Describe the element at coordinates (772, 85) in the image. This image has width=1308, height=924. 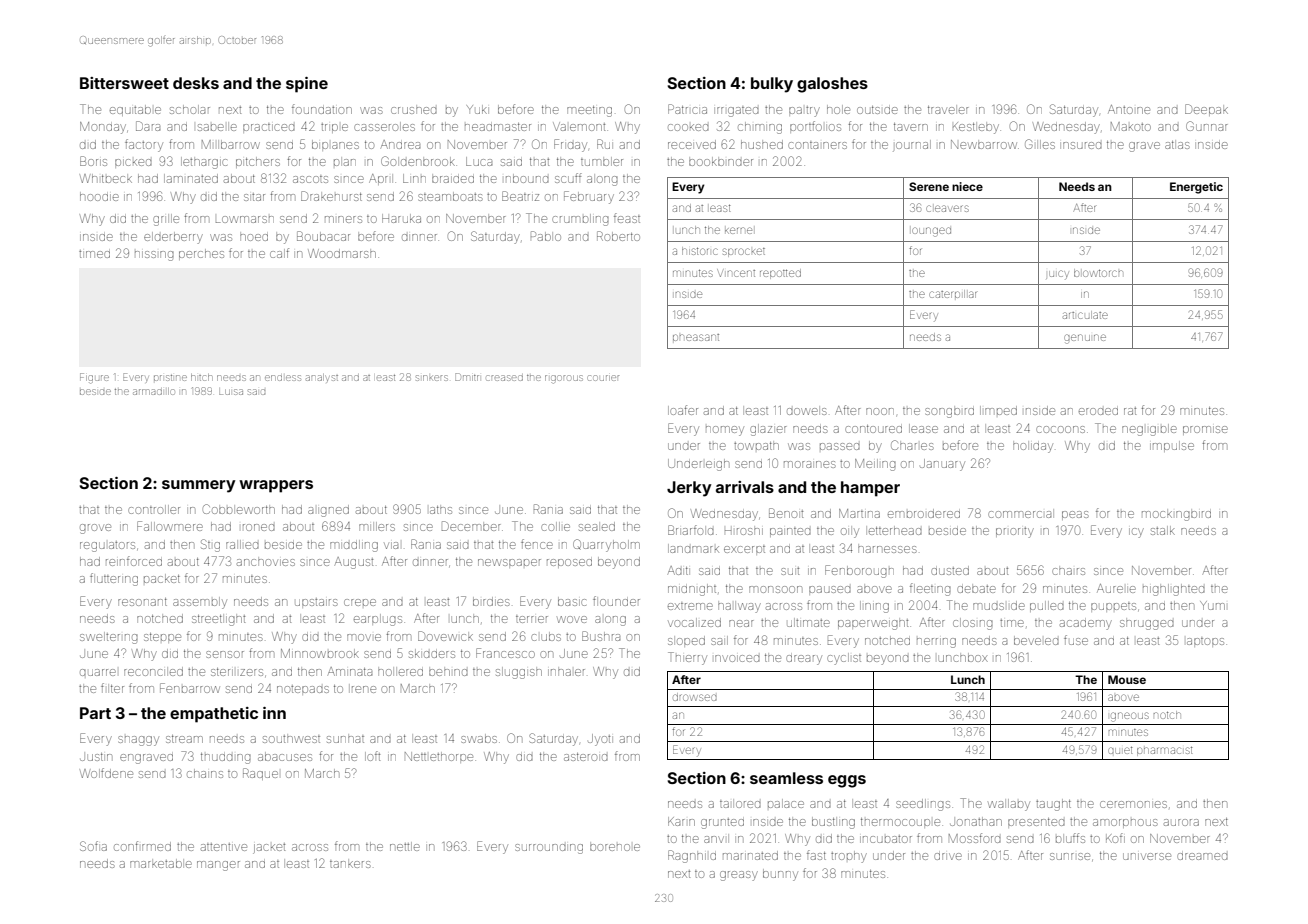
I see `bulky` at that location.
